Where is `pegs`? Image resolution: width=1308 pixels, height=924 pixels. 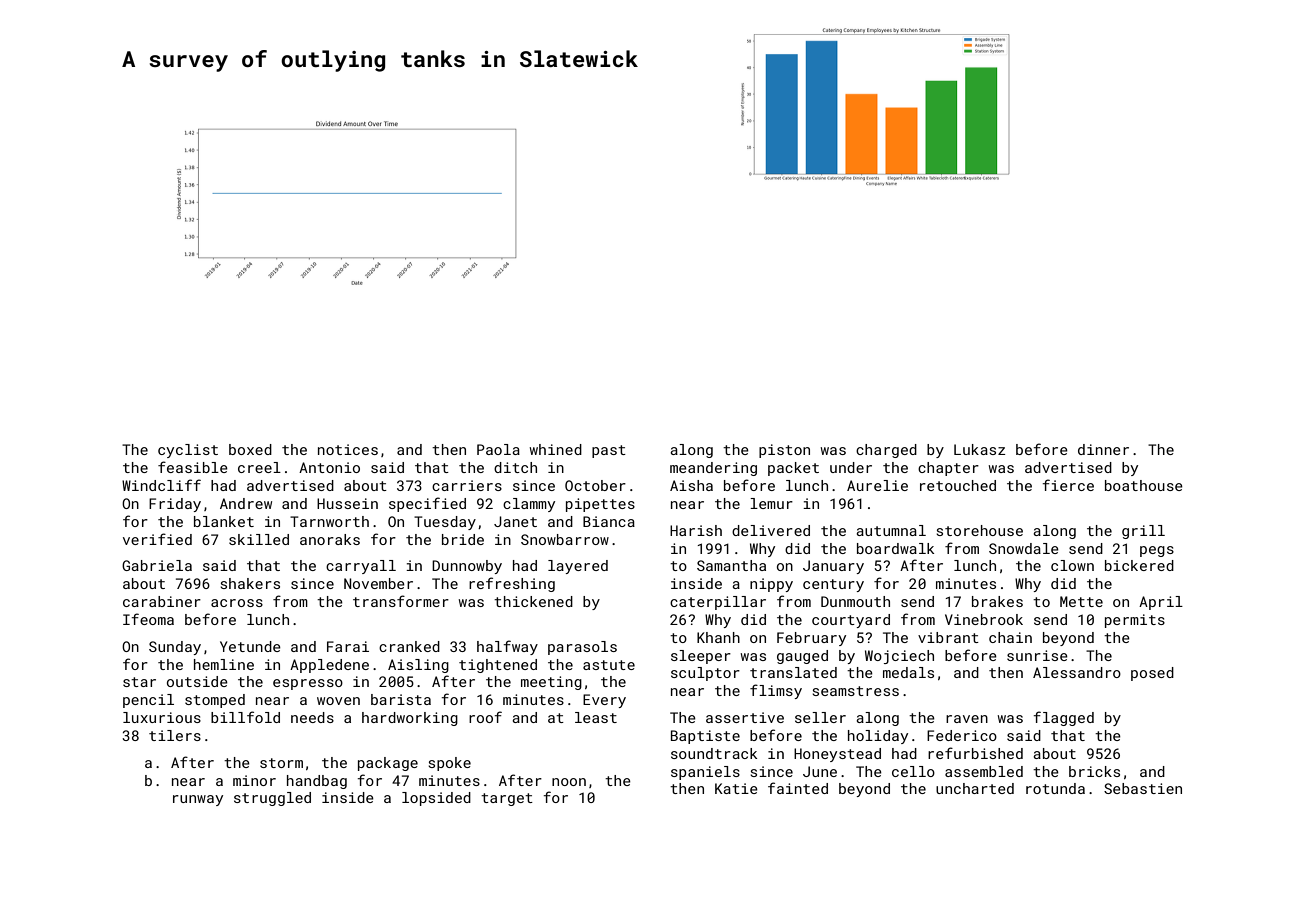 pegs is located at coordinates (1157, 551).
